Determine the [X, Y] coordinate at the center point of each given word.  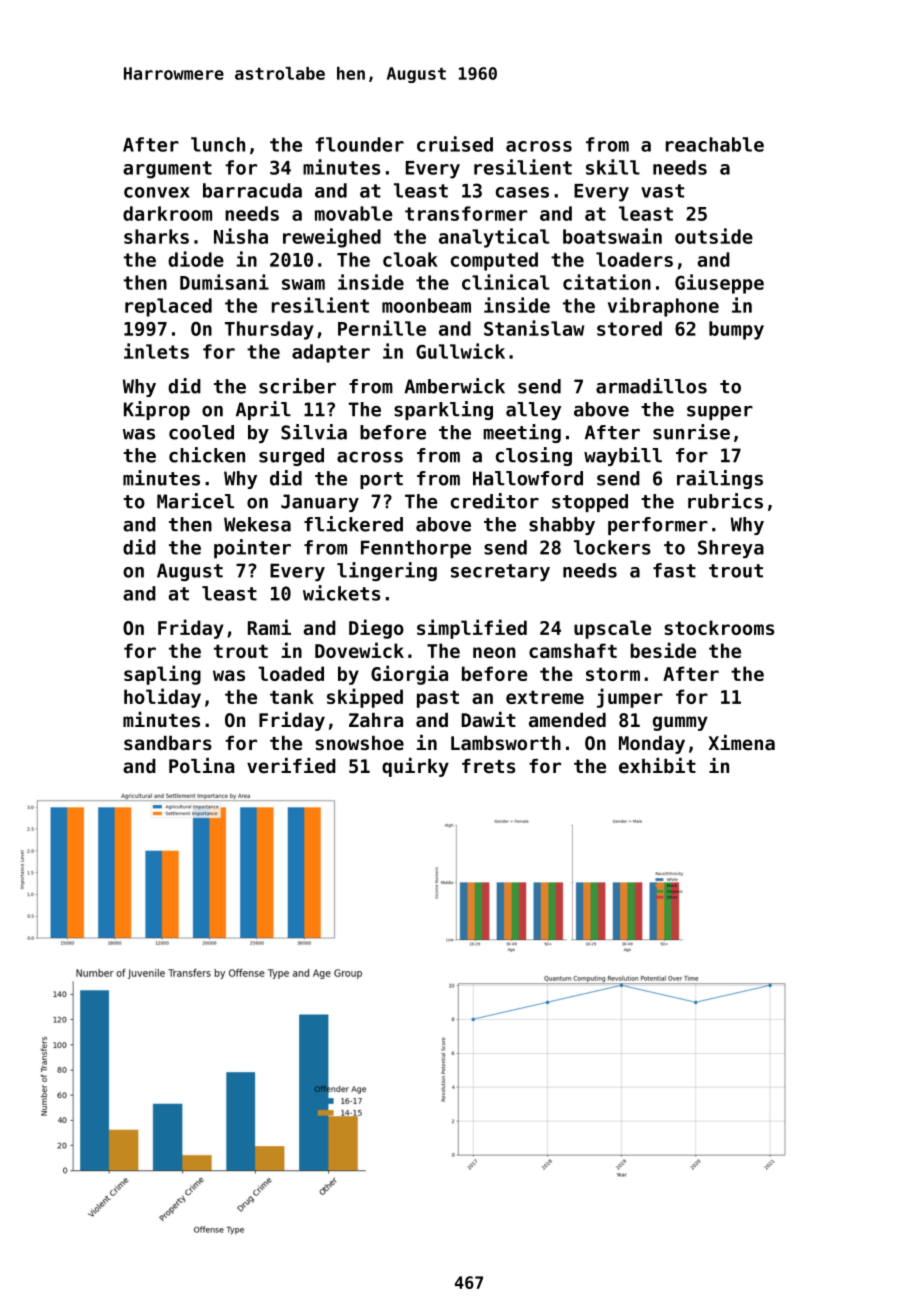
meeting [522, 433]
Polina [201, 765]
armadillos [651, 386]
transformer [466, 213]
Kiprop [157, 410]
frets [488, 766]
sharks [156, 236]
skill [613, 167]
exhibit [657, 766]
